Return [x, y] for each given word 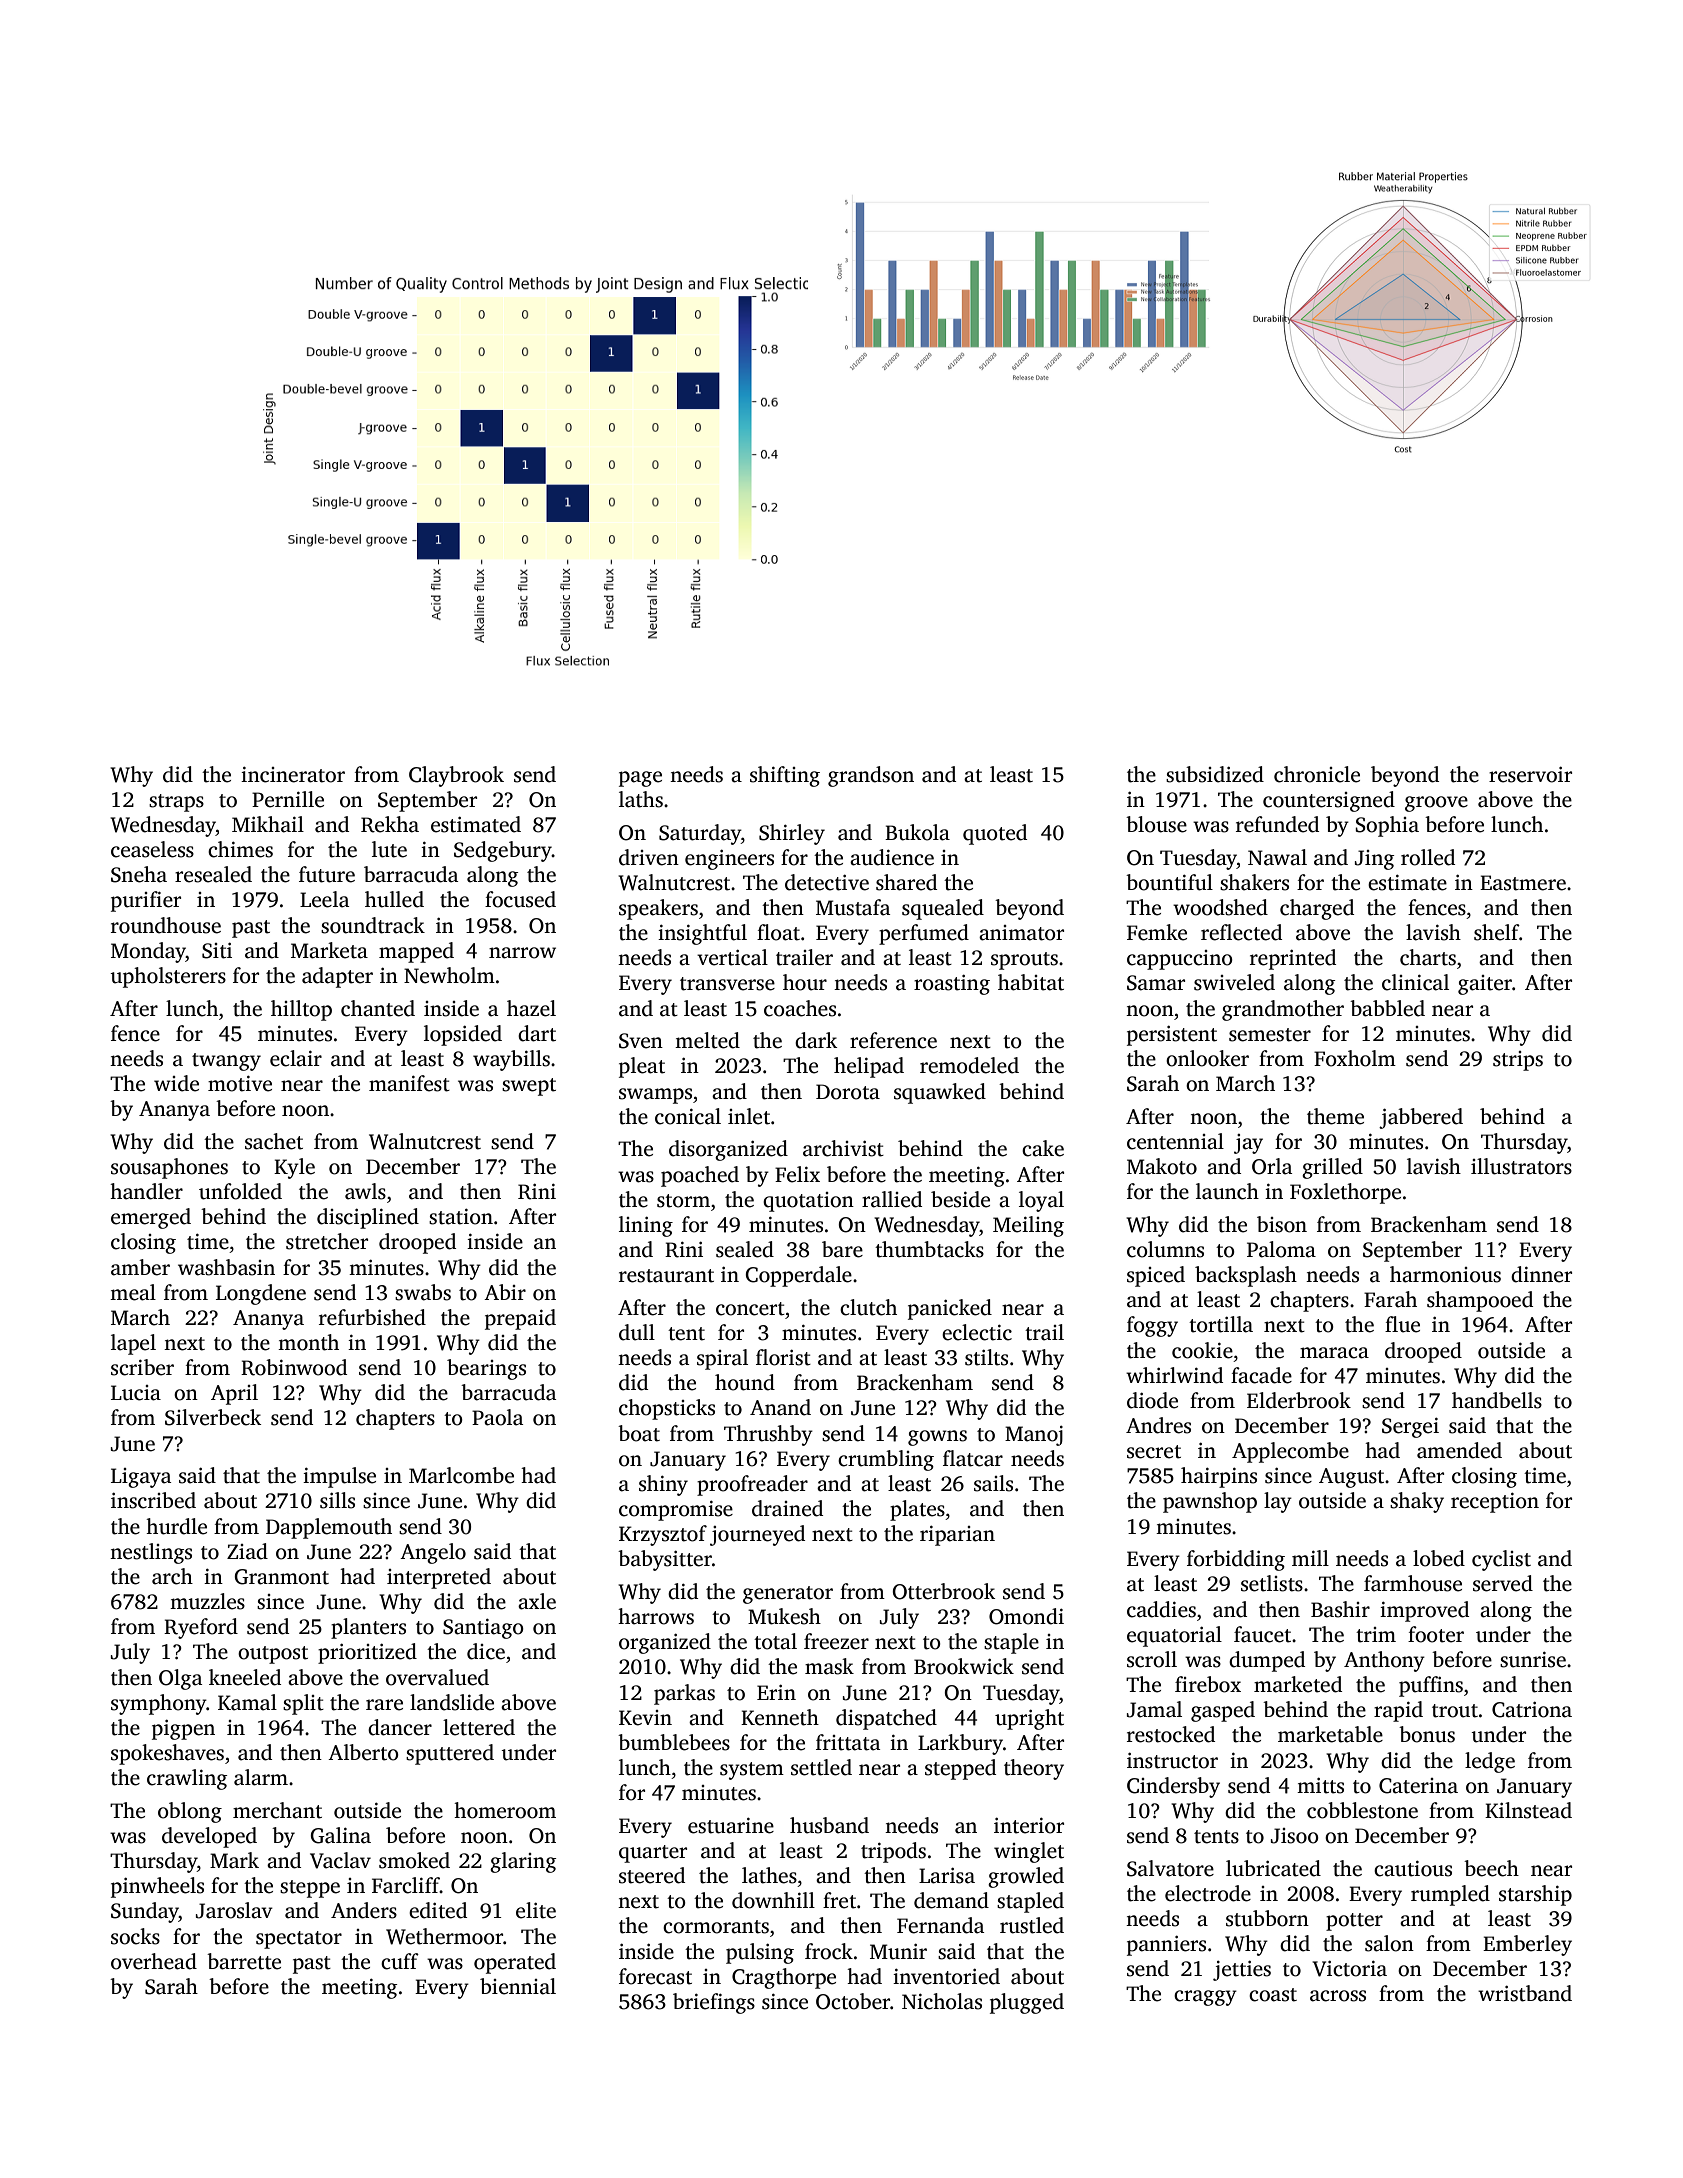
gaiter [1485, 985]
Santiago [483, 1629]
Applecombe [1290, 1452]
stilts [986, 1357]
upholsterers [168, 977]
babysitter [665, 1560]
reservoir [1530, 775]
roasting [952, 985]
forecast [655, 1976]
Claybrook [456, 776]
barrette [244, 1961]
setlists [1272, 1583]
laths [641, 799]
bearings [486, 1369]
